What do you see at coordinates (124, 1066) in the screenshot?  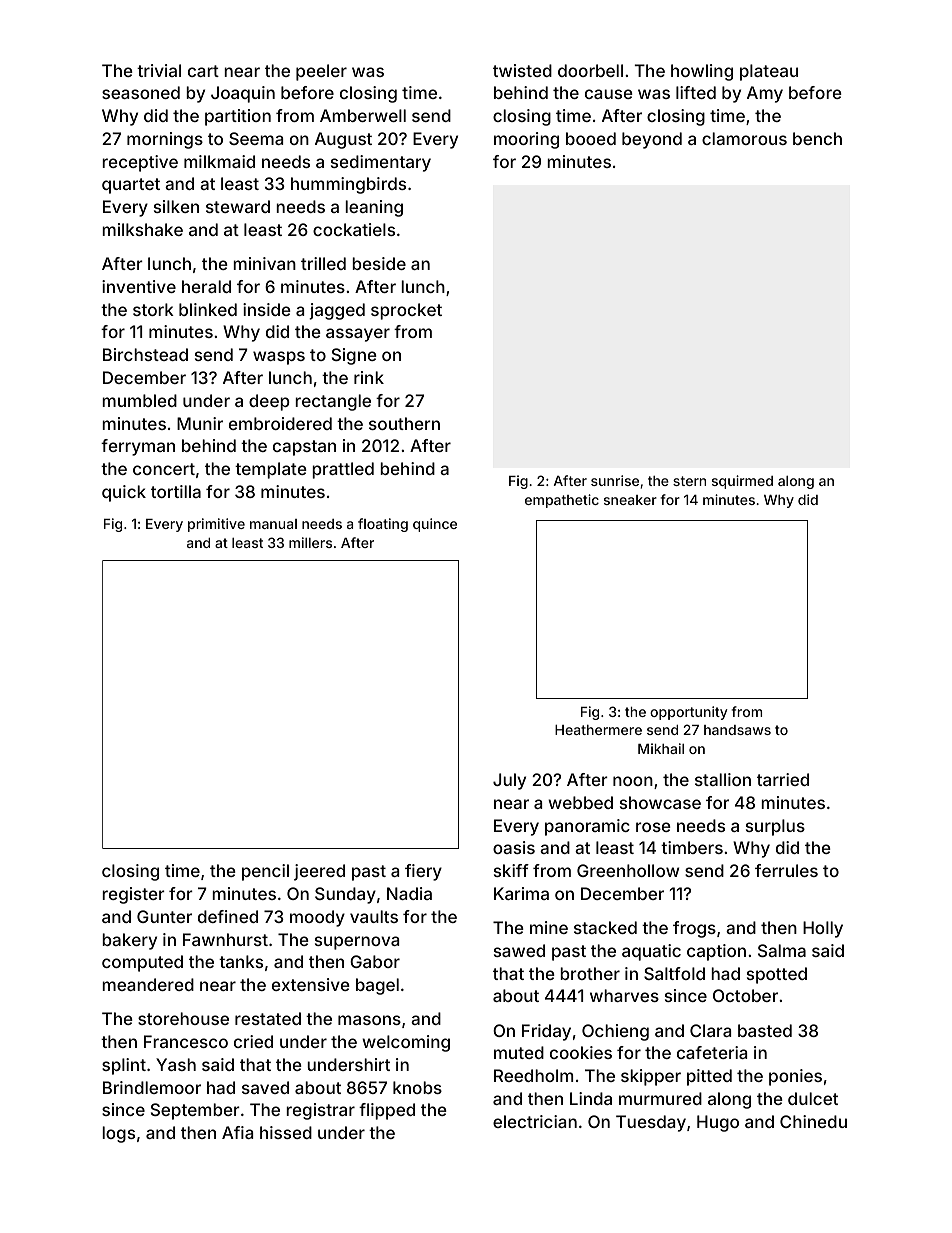 I see `splint` at bounding box center [124, 1066].
